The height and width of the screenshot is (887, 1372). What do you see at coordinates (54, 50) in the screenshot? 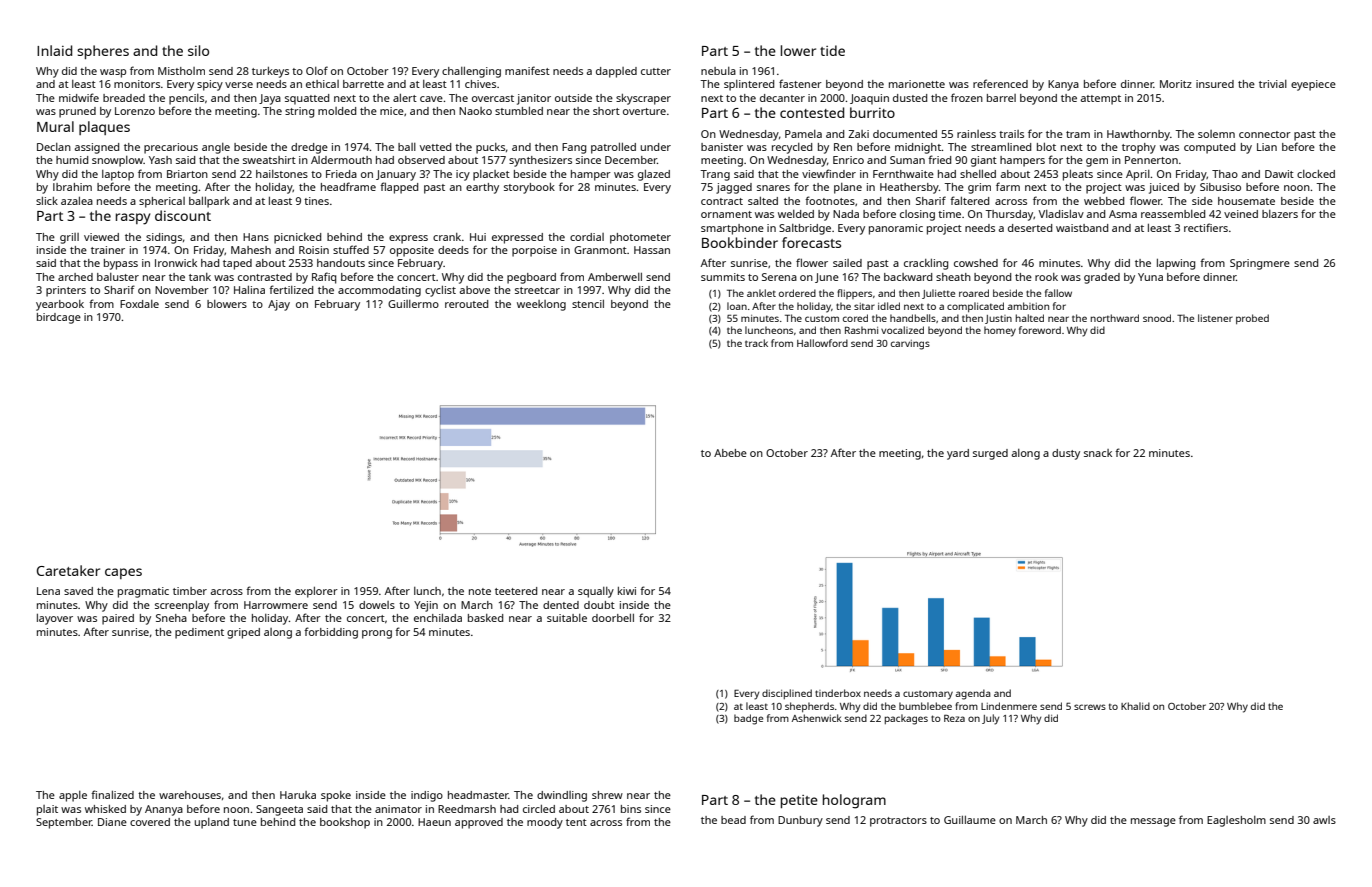
I see `Inlaid` at bounding box center [54, 50].
